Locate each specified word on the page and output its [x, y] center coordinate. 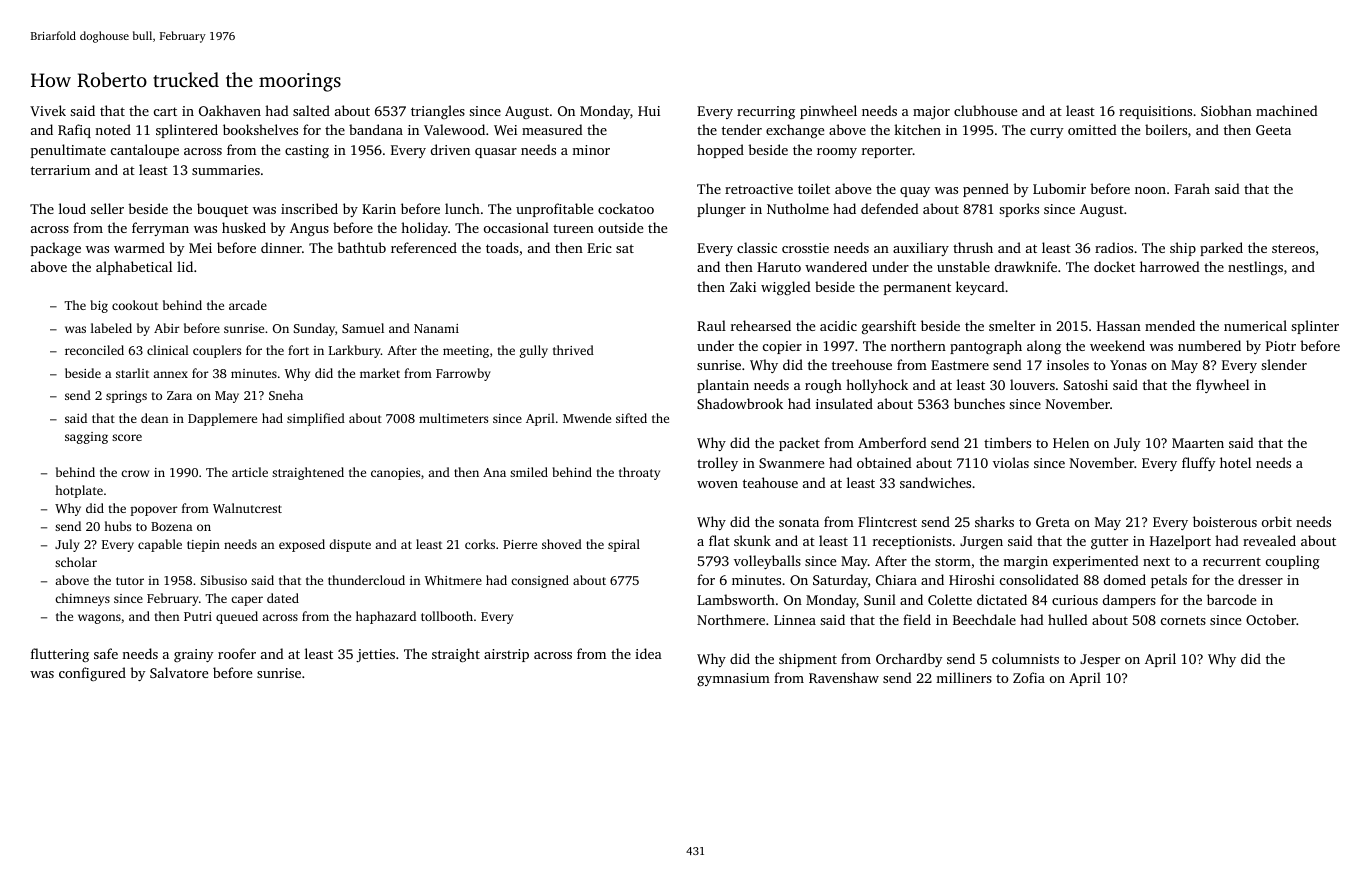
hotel [1235, 462]
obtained [884, 462]
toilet [814, 188]
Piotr [1281, 346]
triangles [438, 112]
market [380, 373]
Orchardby [909, 660]
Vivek [48, 110]
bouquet [222, 210]
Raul [711, 325]
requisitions [1155, 112]
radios [1114, 247]
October [1271, 619]
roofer [237, 653]
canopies [395, 474]
